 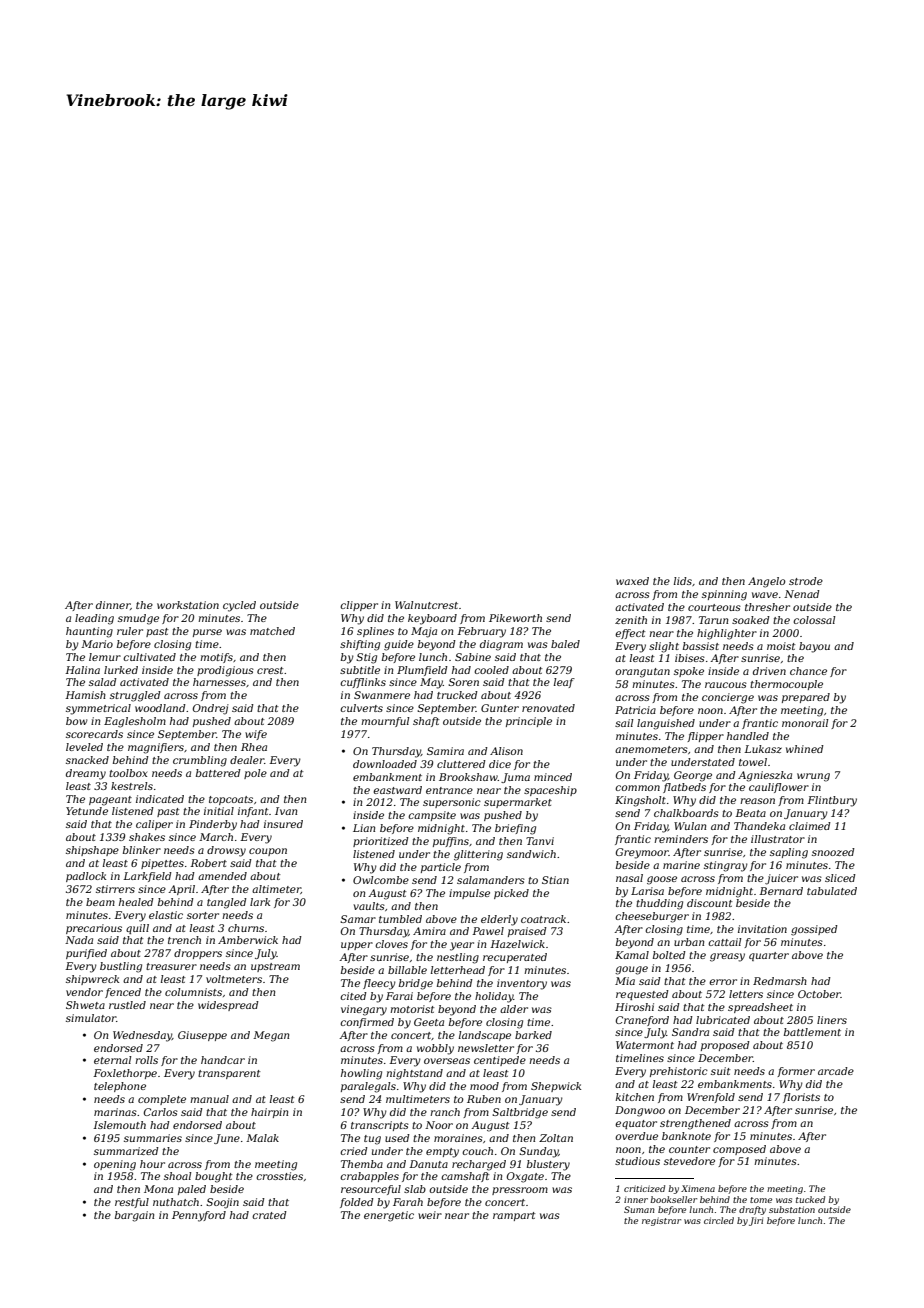 What do you see at coordinates (430, 1215) in the image?
I see `weir` at bounding box center [430, 1215].
